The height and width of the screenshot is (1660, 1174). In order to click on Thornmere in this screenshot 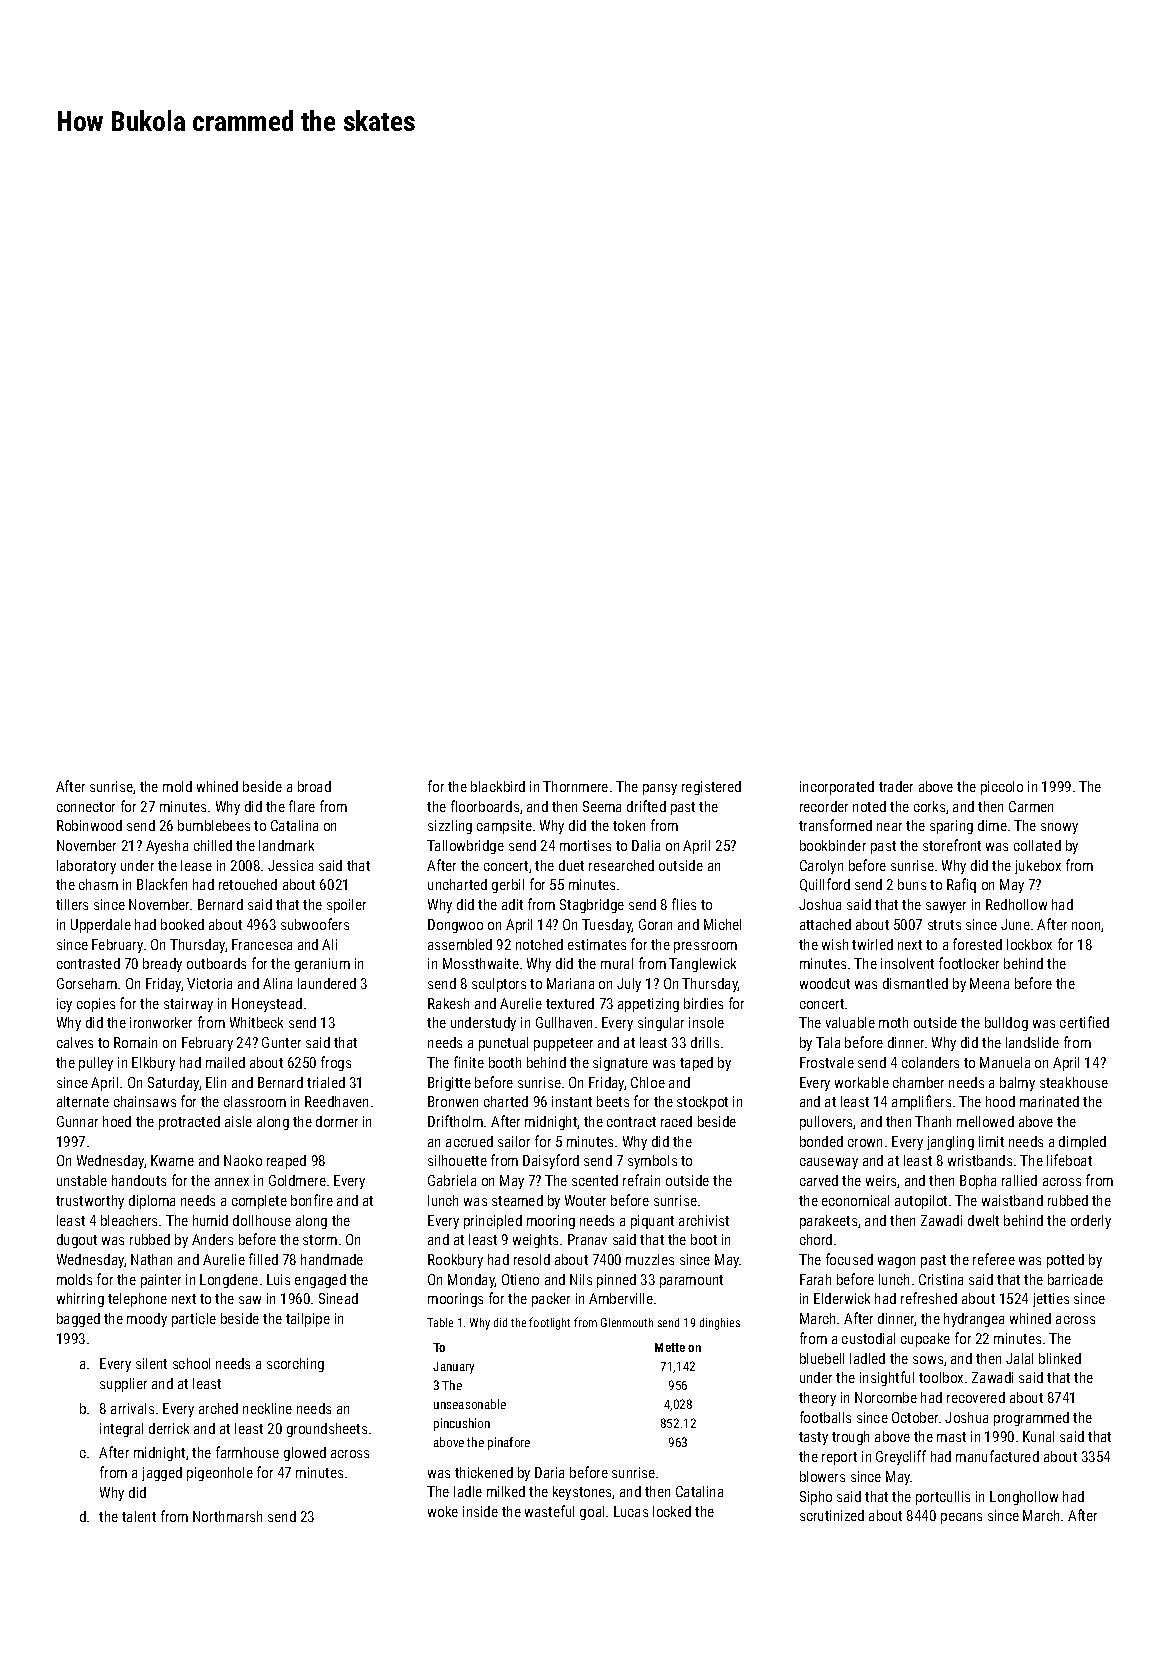, I will do `click(575, 786)`.
